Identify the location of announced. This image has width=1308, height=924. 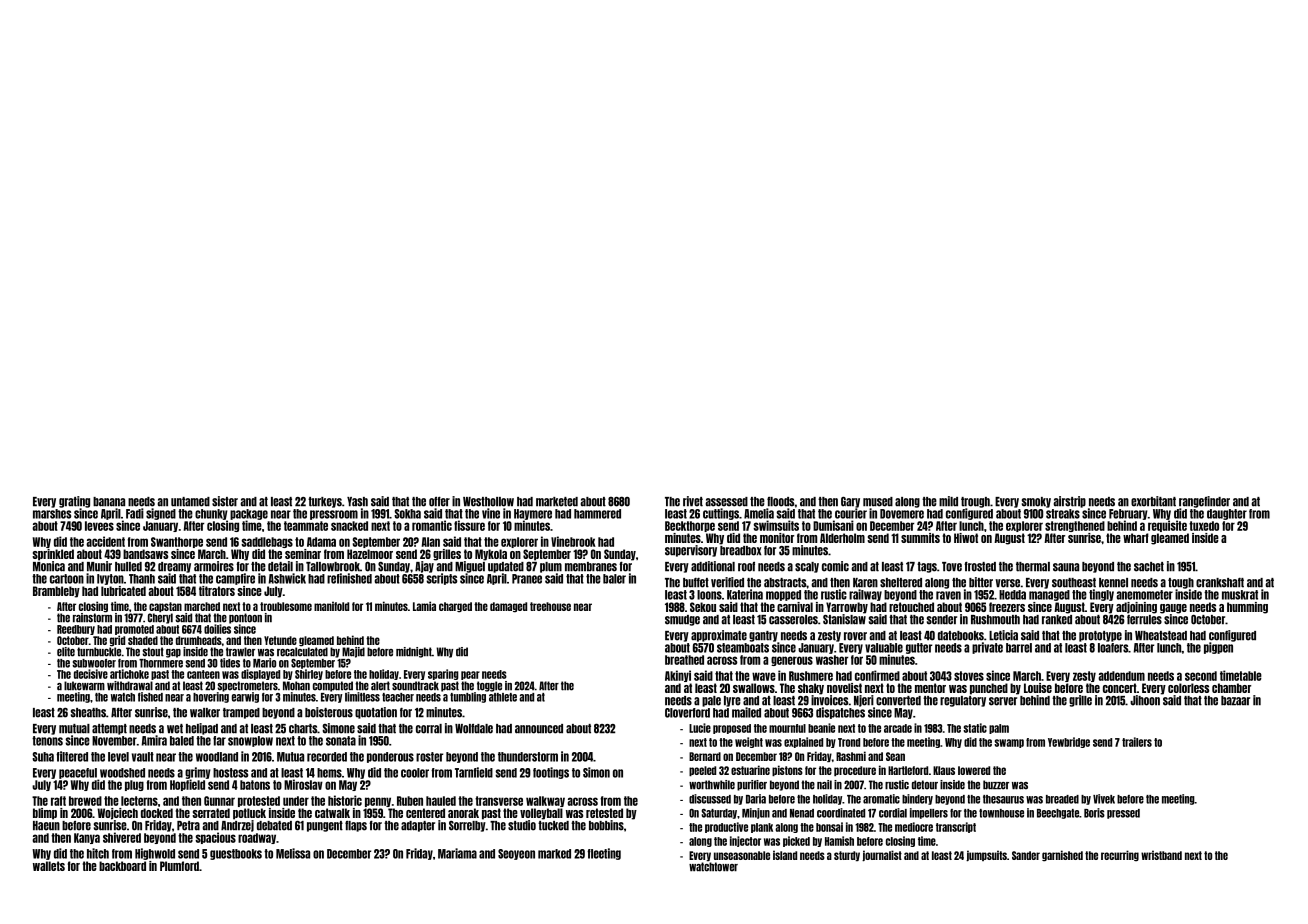
(539, 729).
